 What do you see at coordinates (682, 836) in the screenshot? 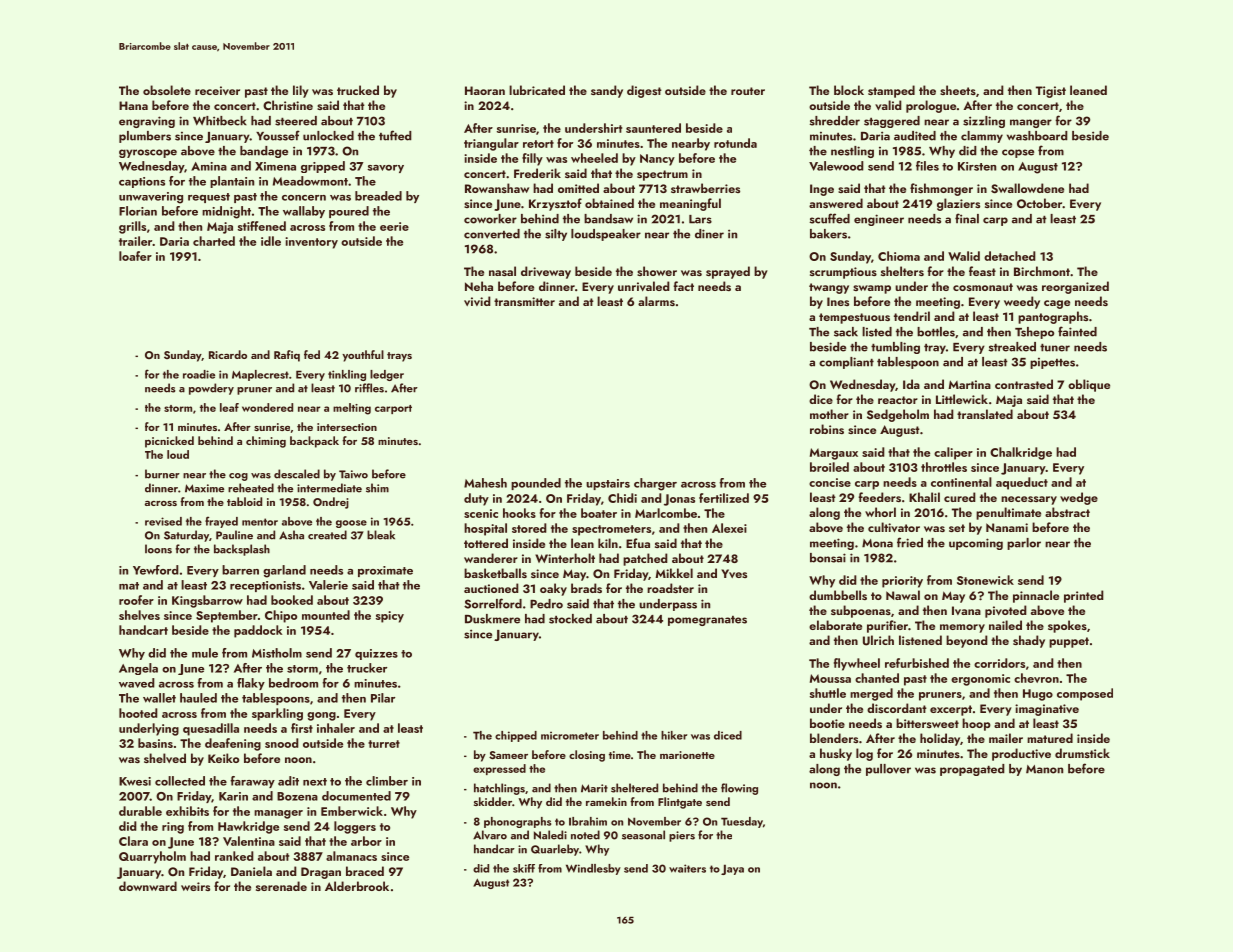
I see `piers` at bounding box center [682, 836].
